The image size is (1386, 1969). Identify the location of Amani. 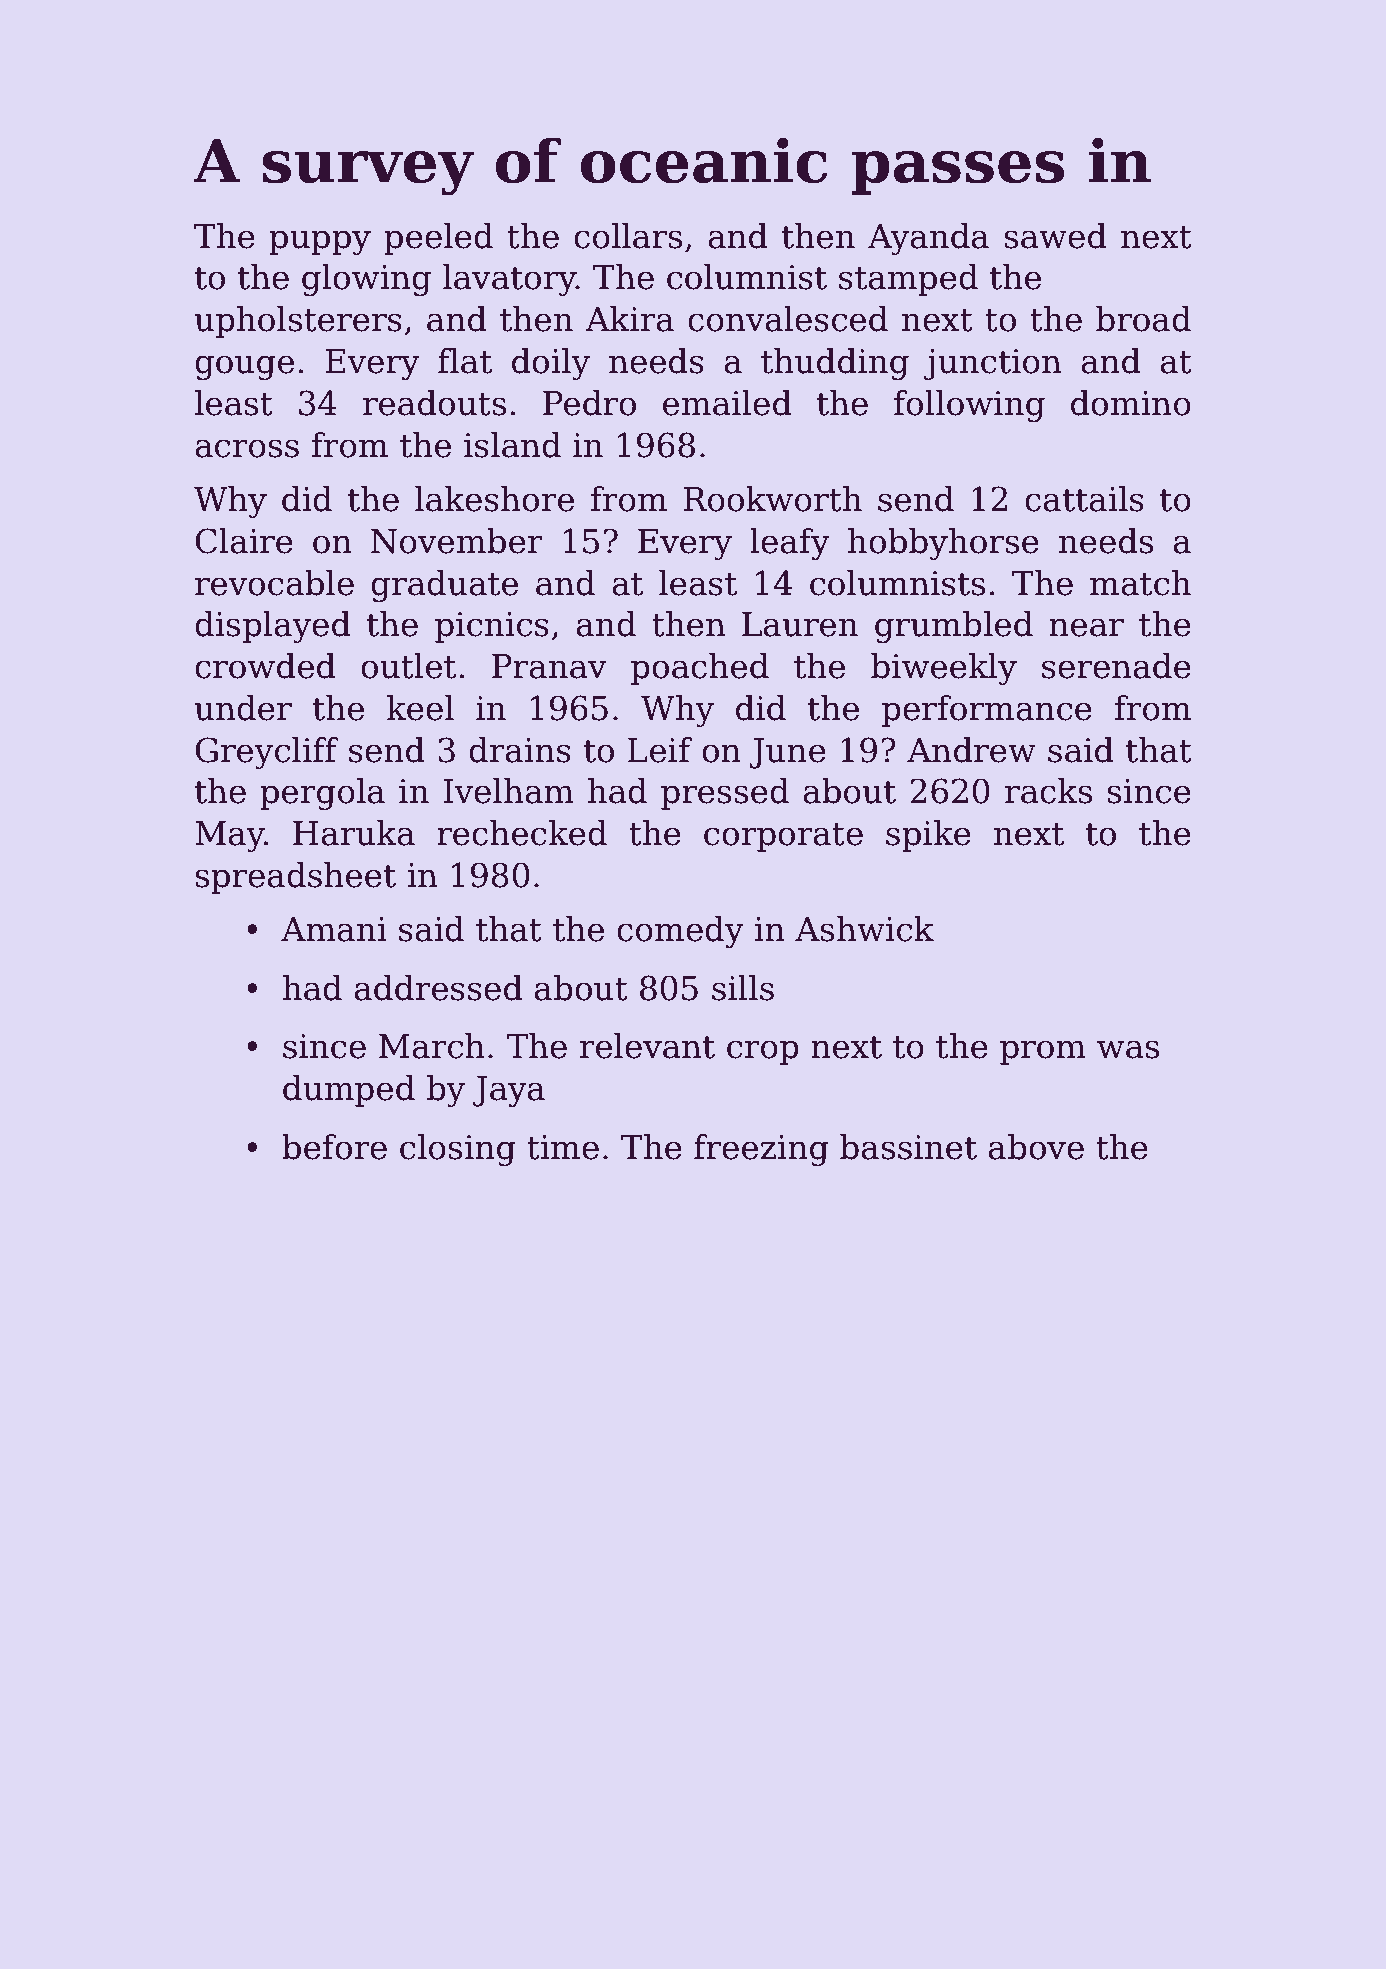
(334, 929).
